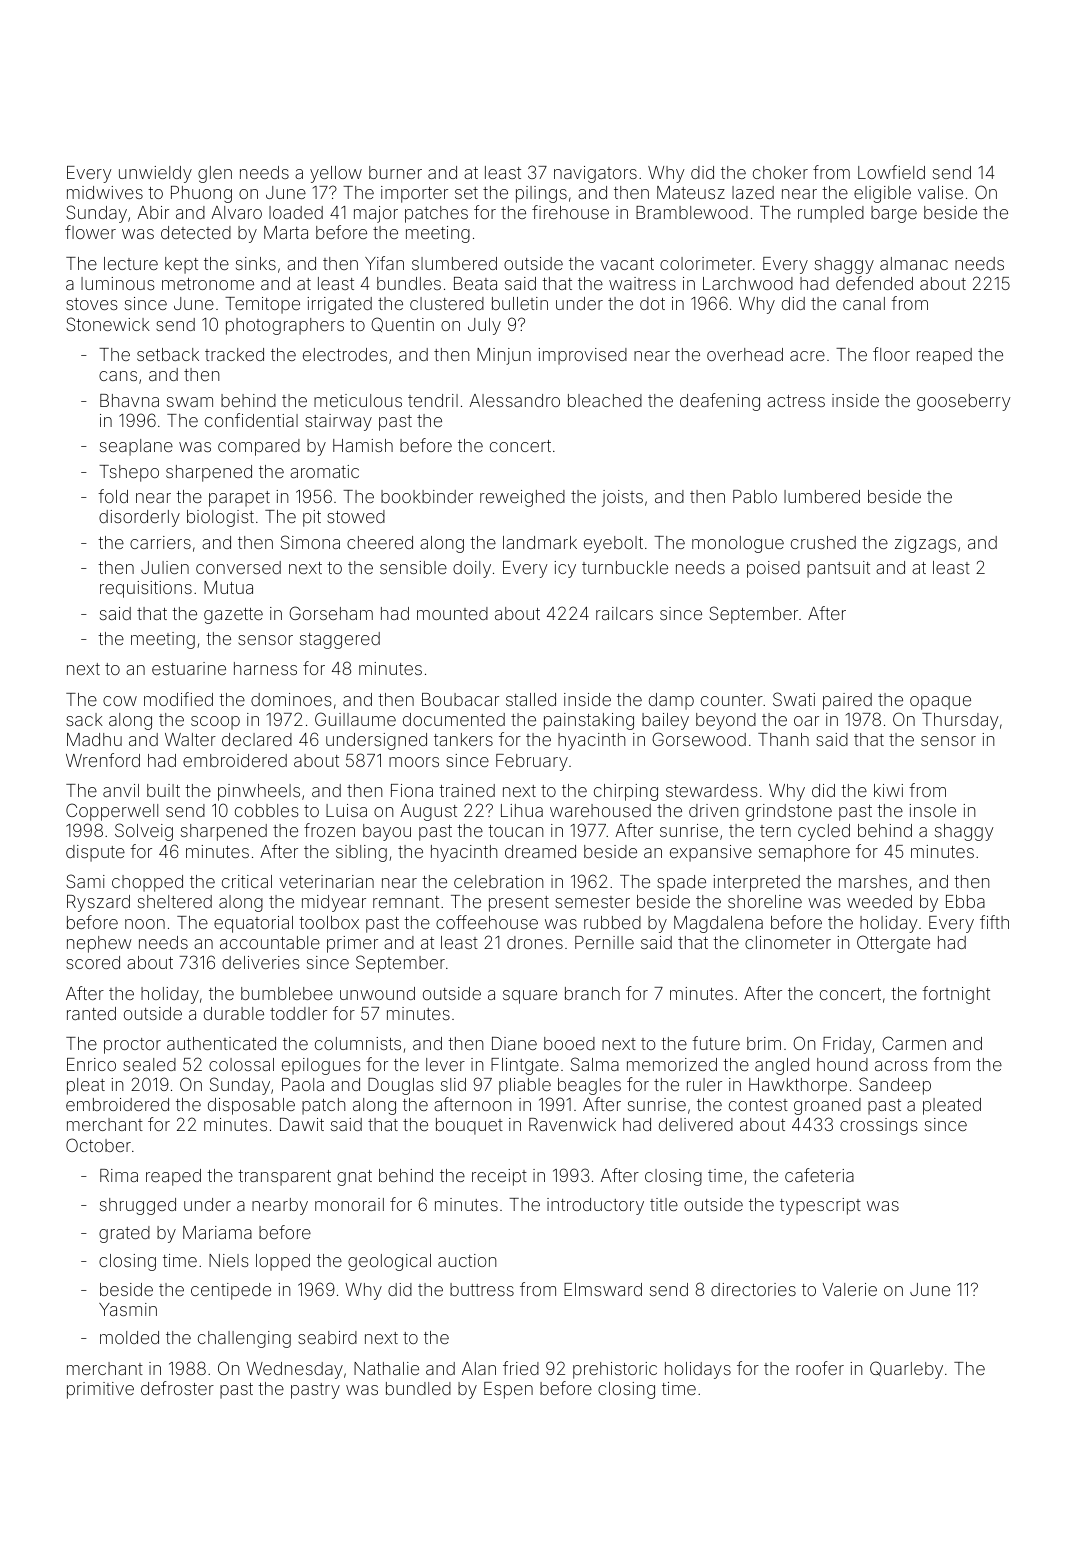  Describe the element at coordinates (233, 616) in the screenshot. I see `gazette` at that location.
